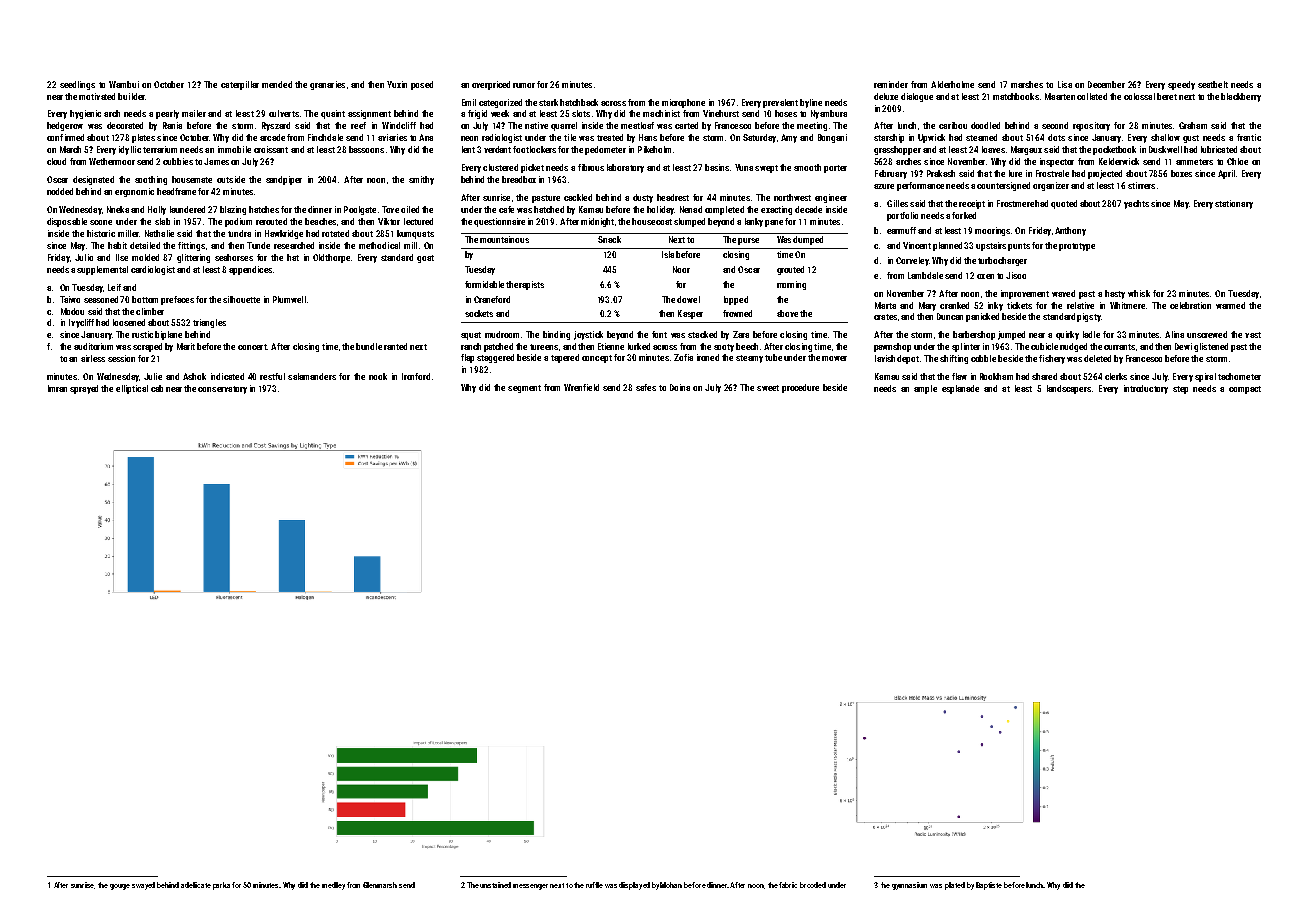 Image resolution: width=1308 pixels, height=924 pixels. I want to click on delicate, so click(198, 885).
